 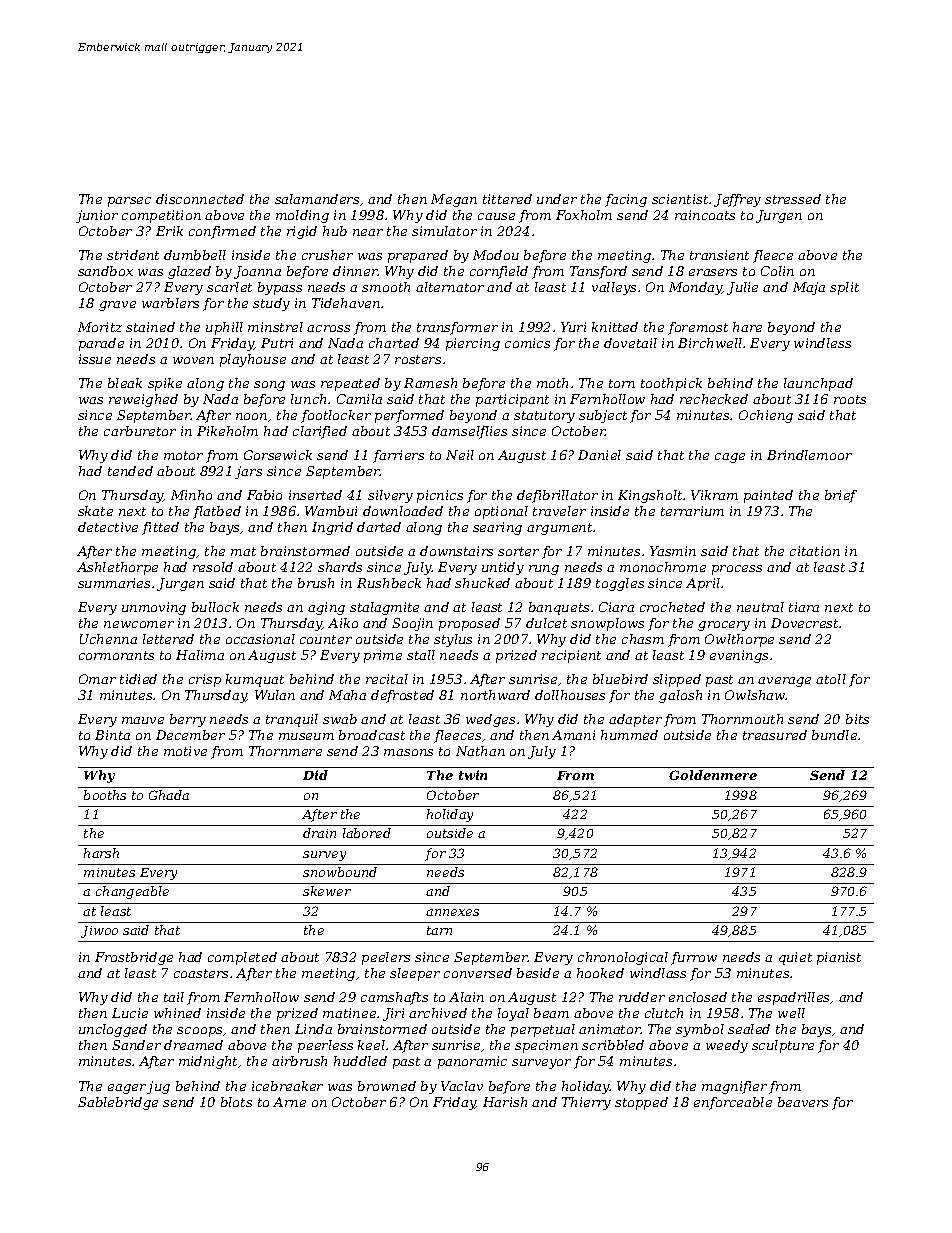 What do you see at coordinates (482, 583) in the document?
I see `shucked` at bounding box center [482, 583].
